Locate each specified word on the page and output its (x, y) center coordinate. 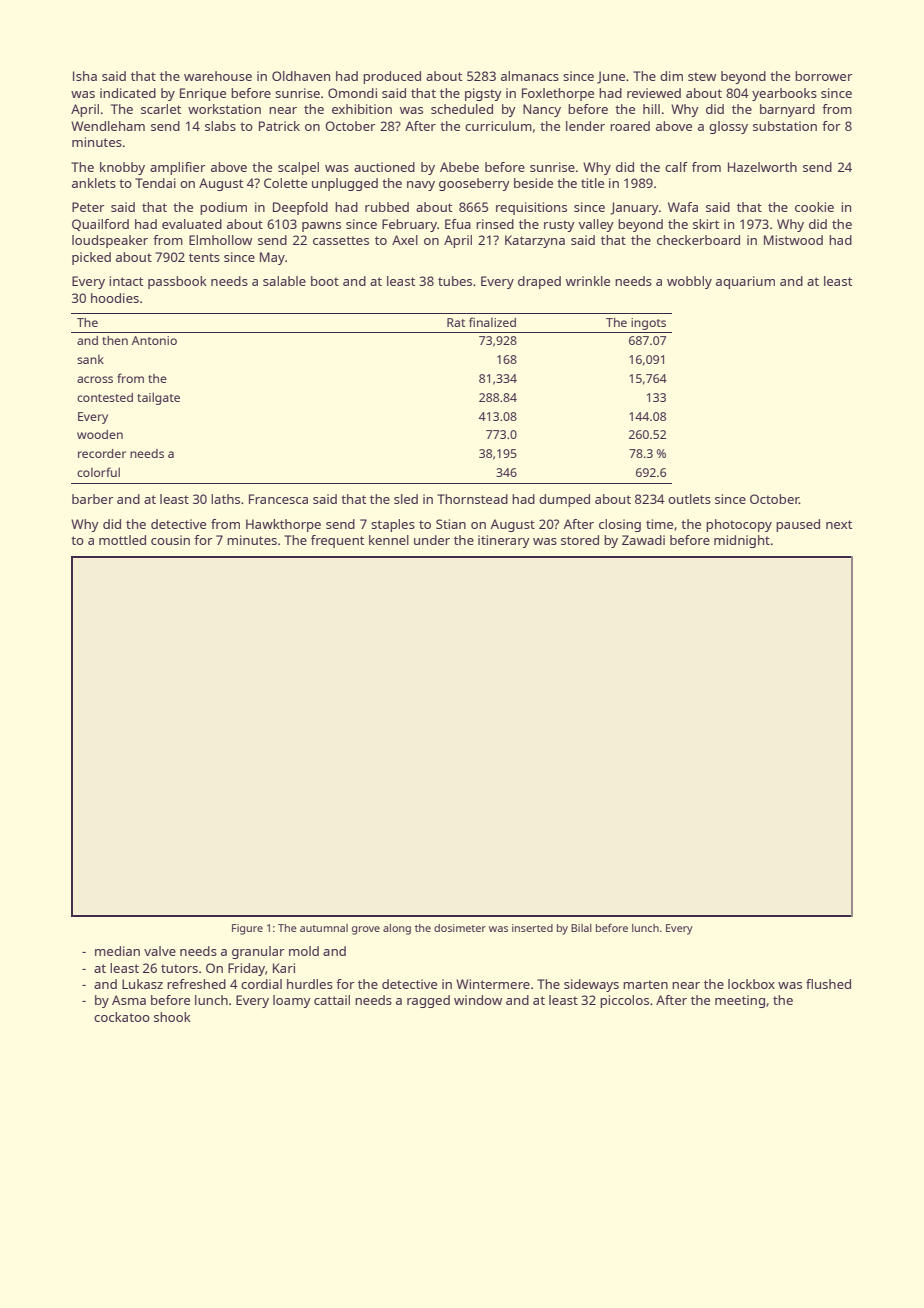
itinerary (504, 541)
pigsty (483, 94)
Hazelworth (762, 167)
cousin (170, 540)
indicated (128, 93)
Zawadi (643, 540)
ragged (428, 1001)
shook (172, 1017)
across (95, 379)
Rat (456, 322)
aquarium (745, 282)
